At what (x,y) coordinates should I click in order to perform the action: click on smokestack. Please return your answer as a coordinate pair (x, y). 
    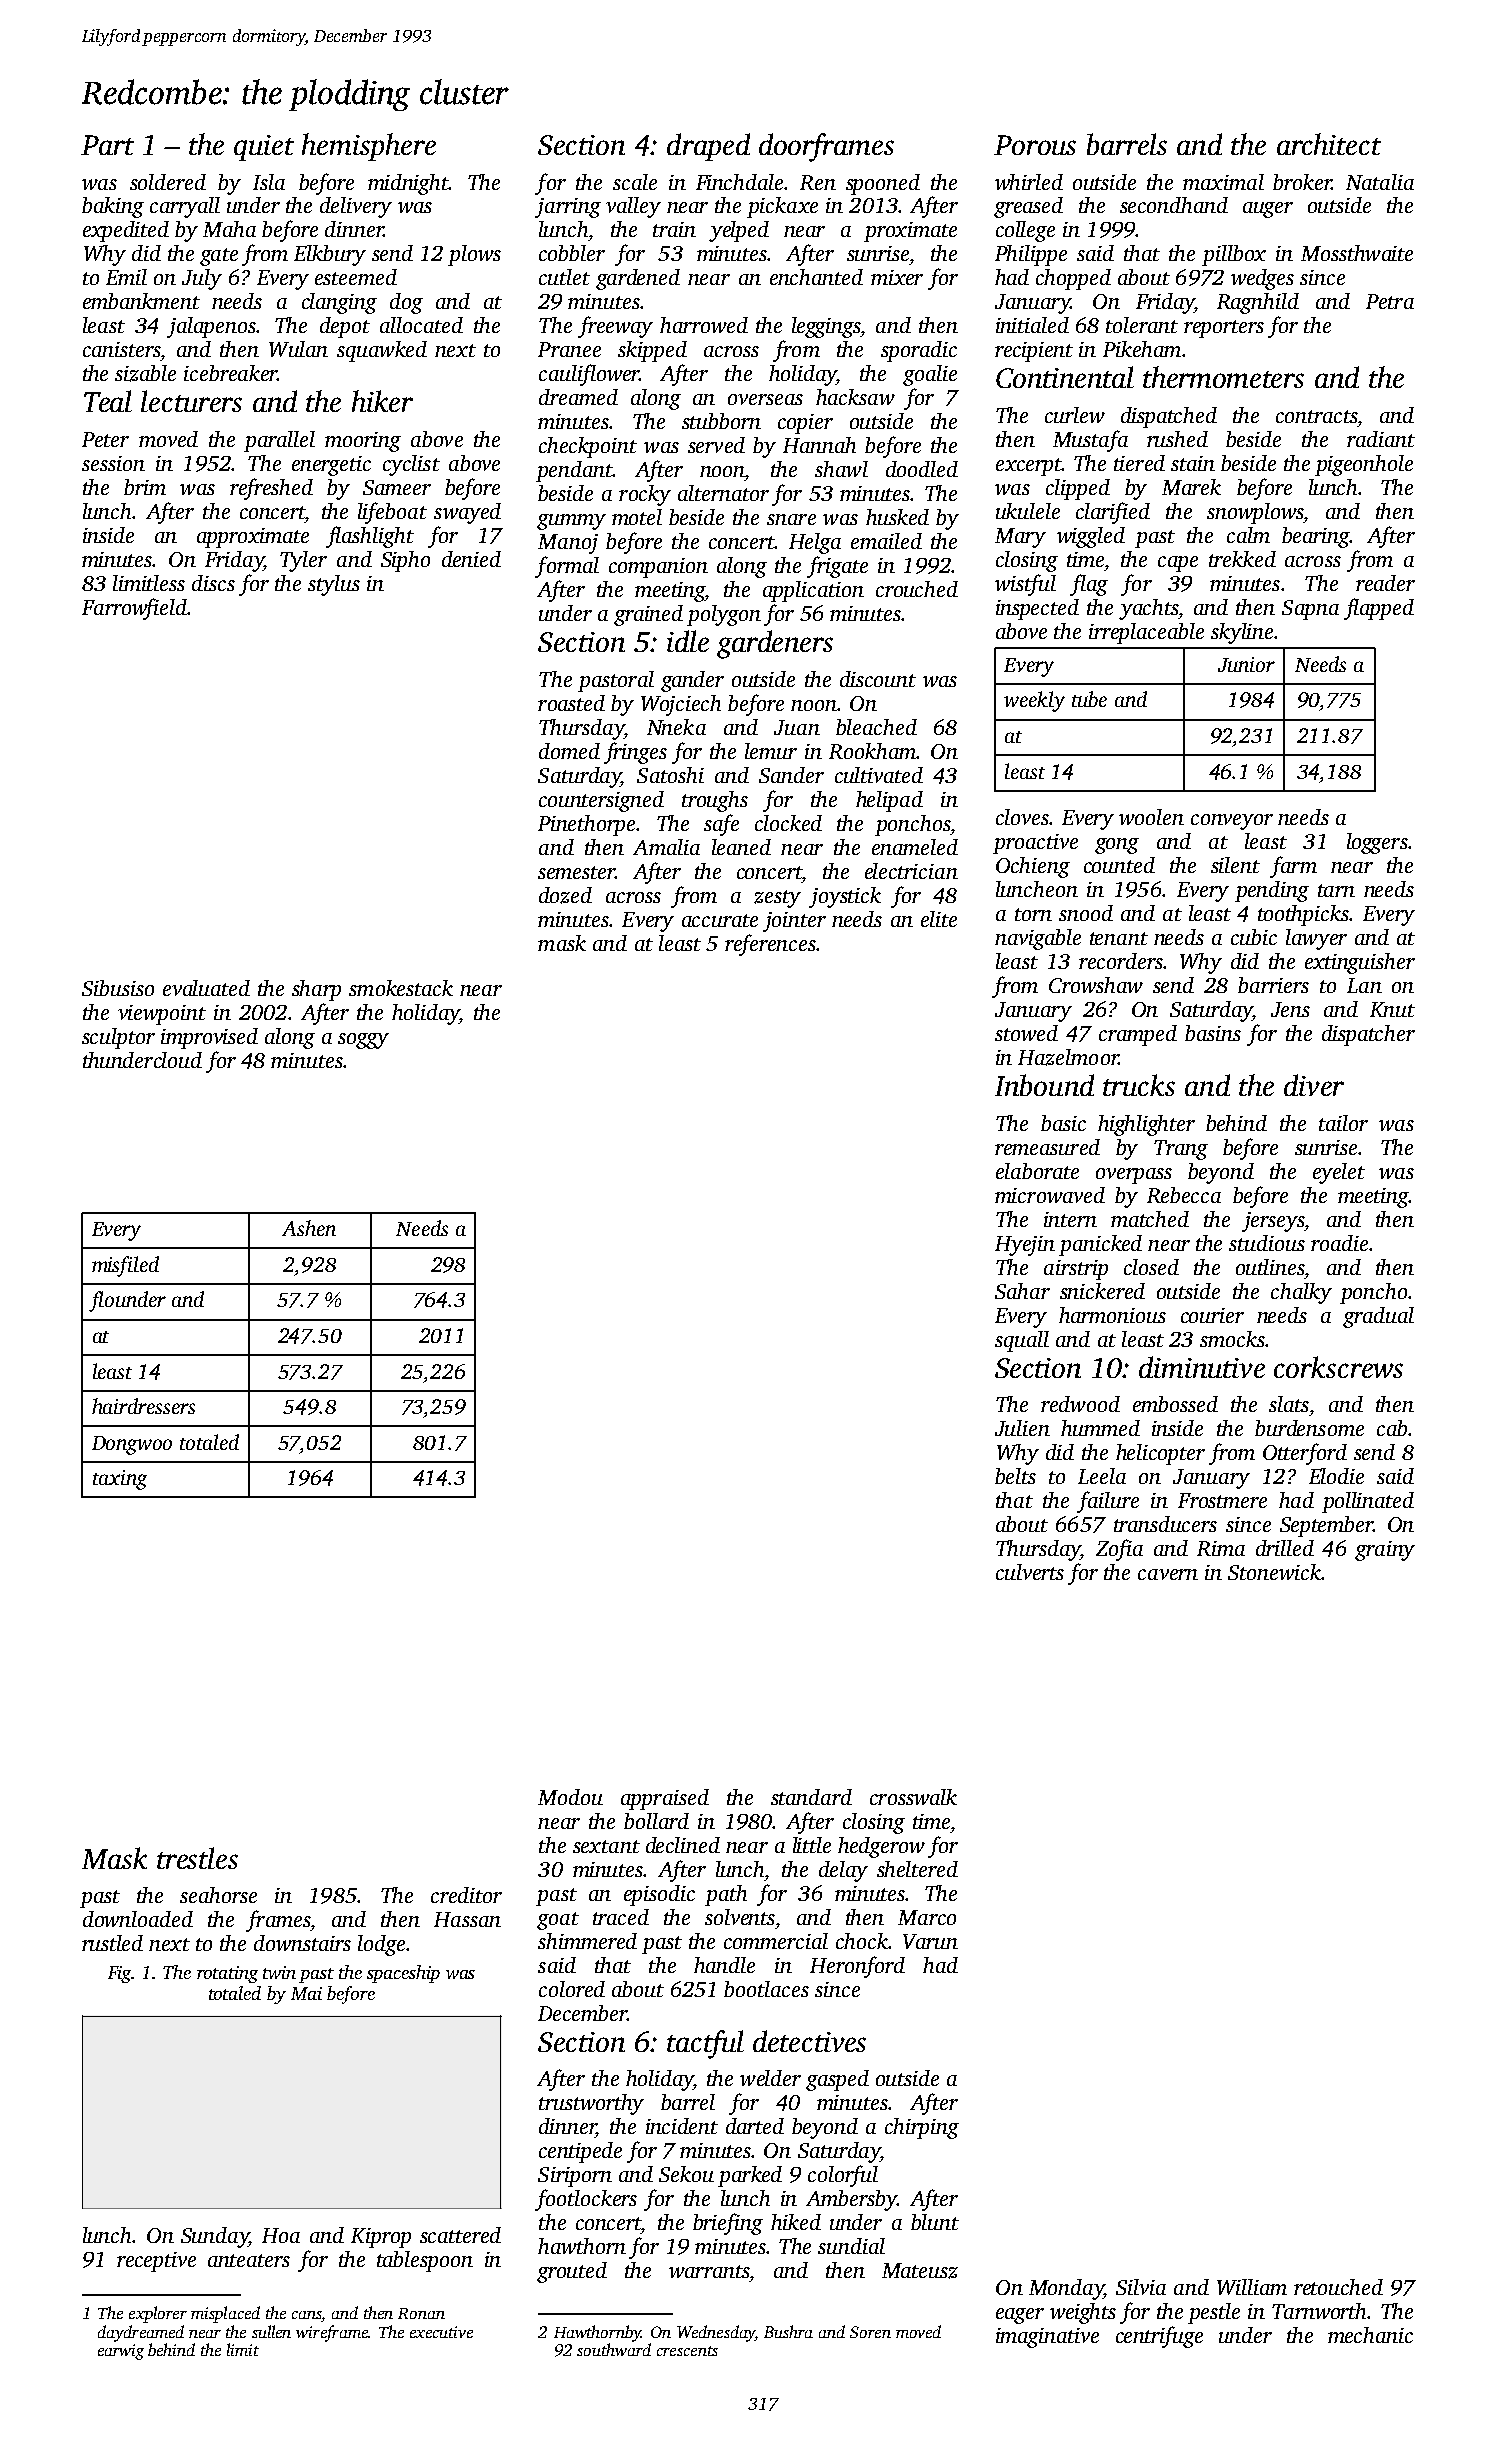
    Looking at the image, I should click on (401, 988).
